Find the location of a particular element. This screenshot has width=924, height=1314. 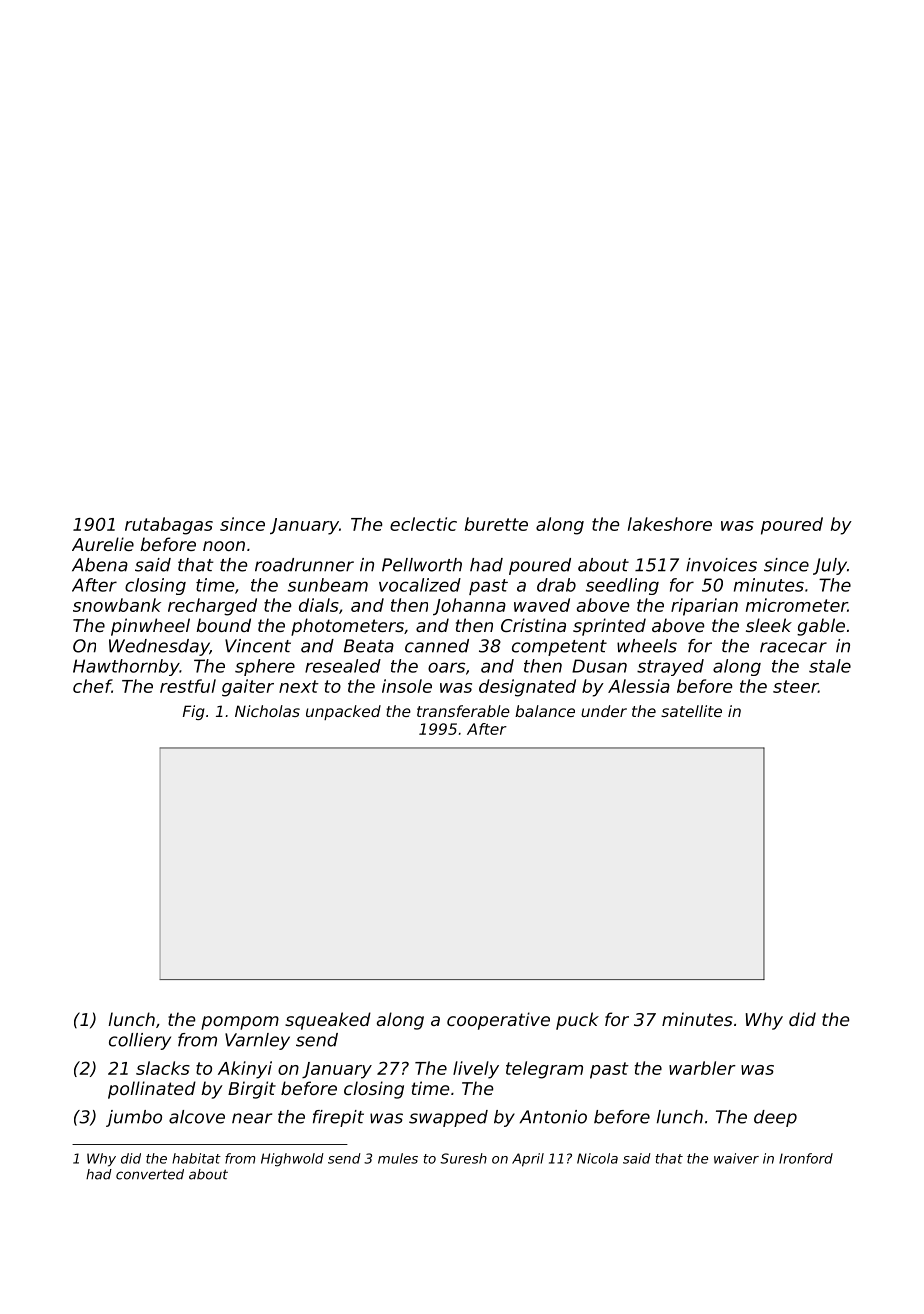

sunbeam is located at coordinates (328, 585).
